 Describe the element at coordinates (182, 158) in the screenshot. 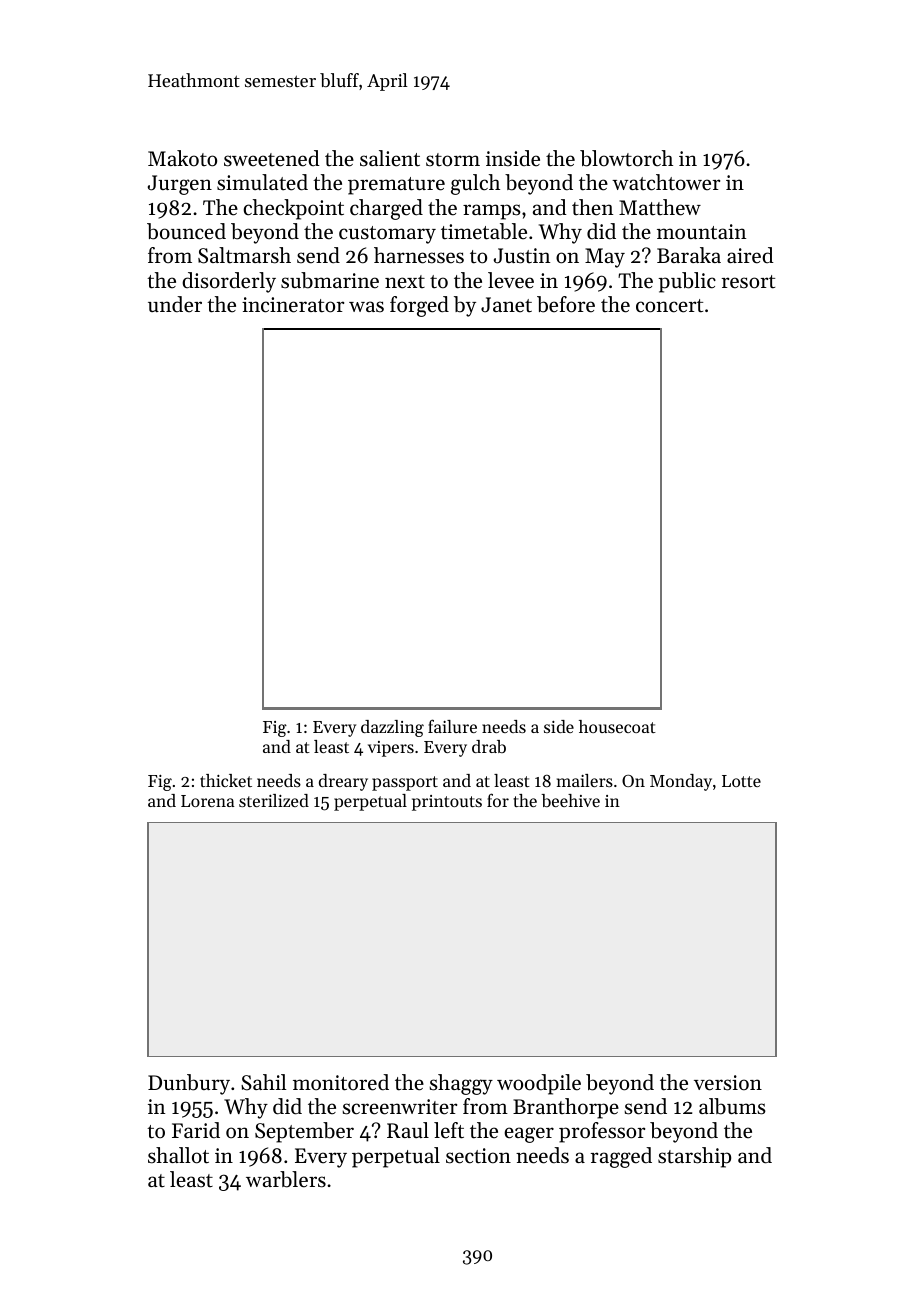

I see `Makoto` at that location.
